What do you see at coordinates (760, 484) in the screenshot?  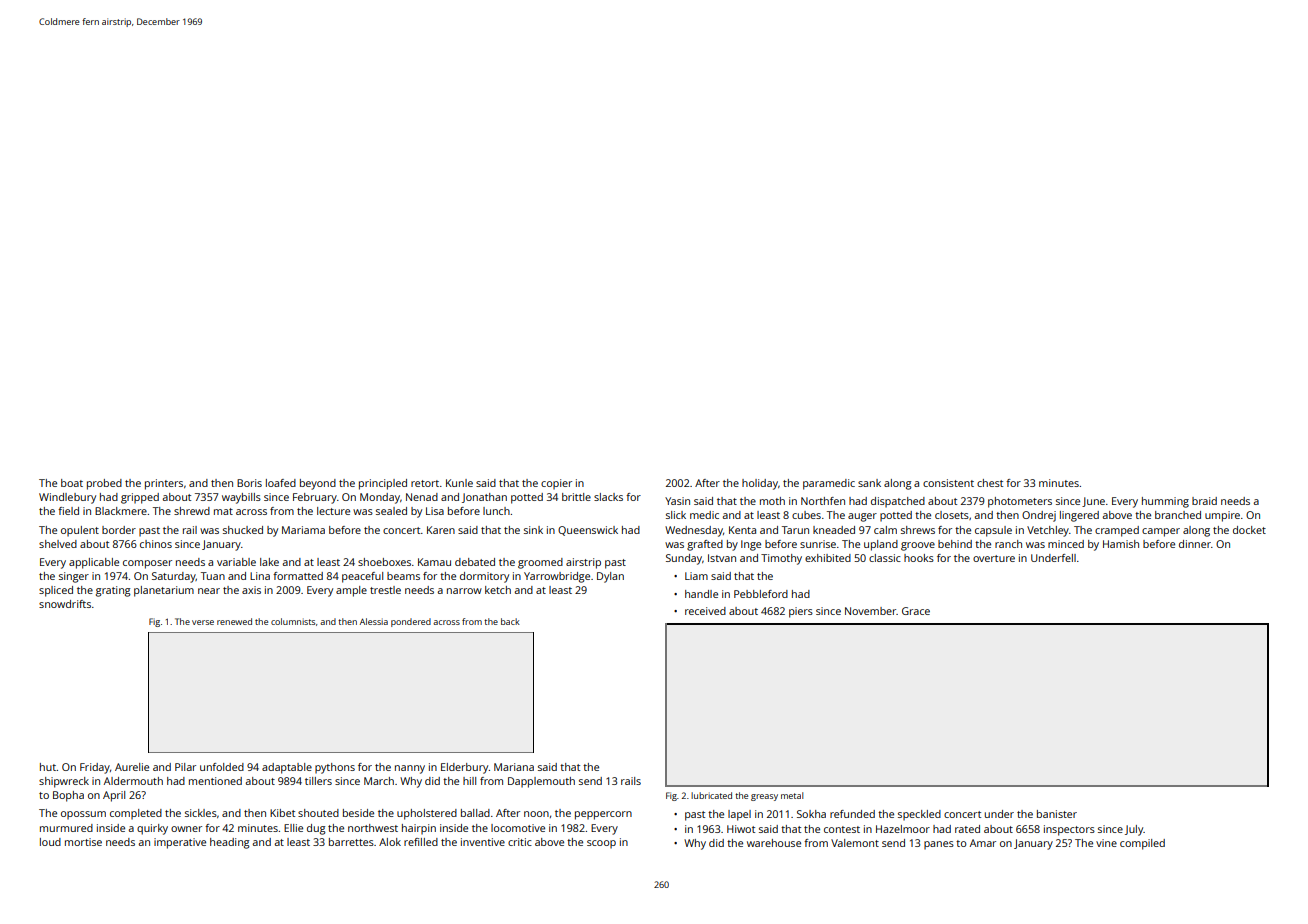 I see `holiday` at bounding box center [760, 484].
